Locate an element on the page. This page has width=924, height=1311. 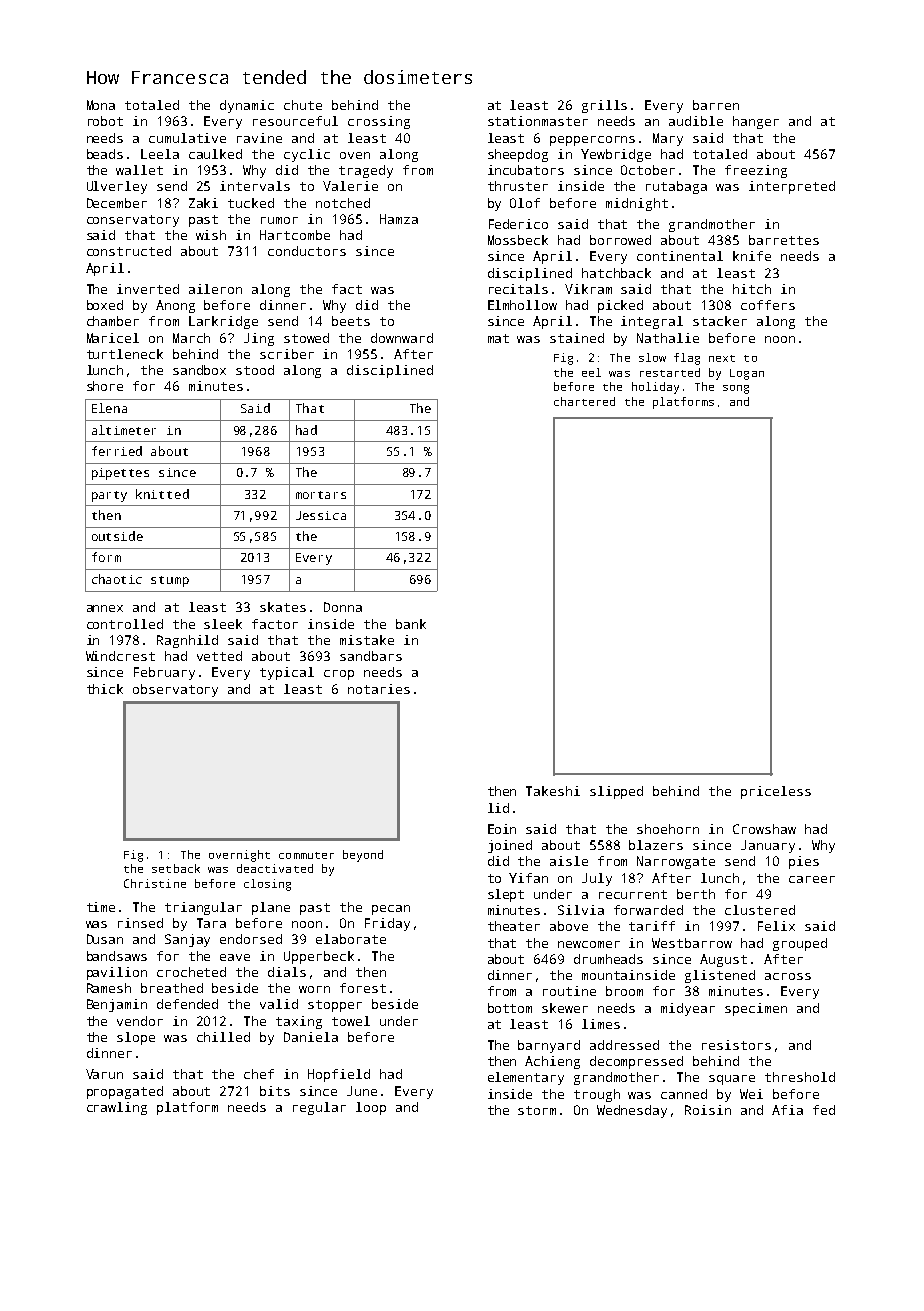
mat is located at coordinates (498, 338).
